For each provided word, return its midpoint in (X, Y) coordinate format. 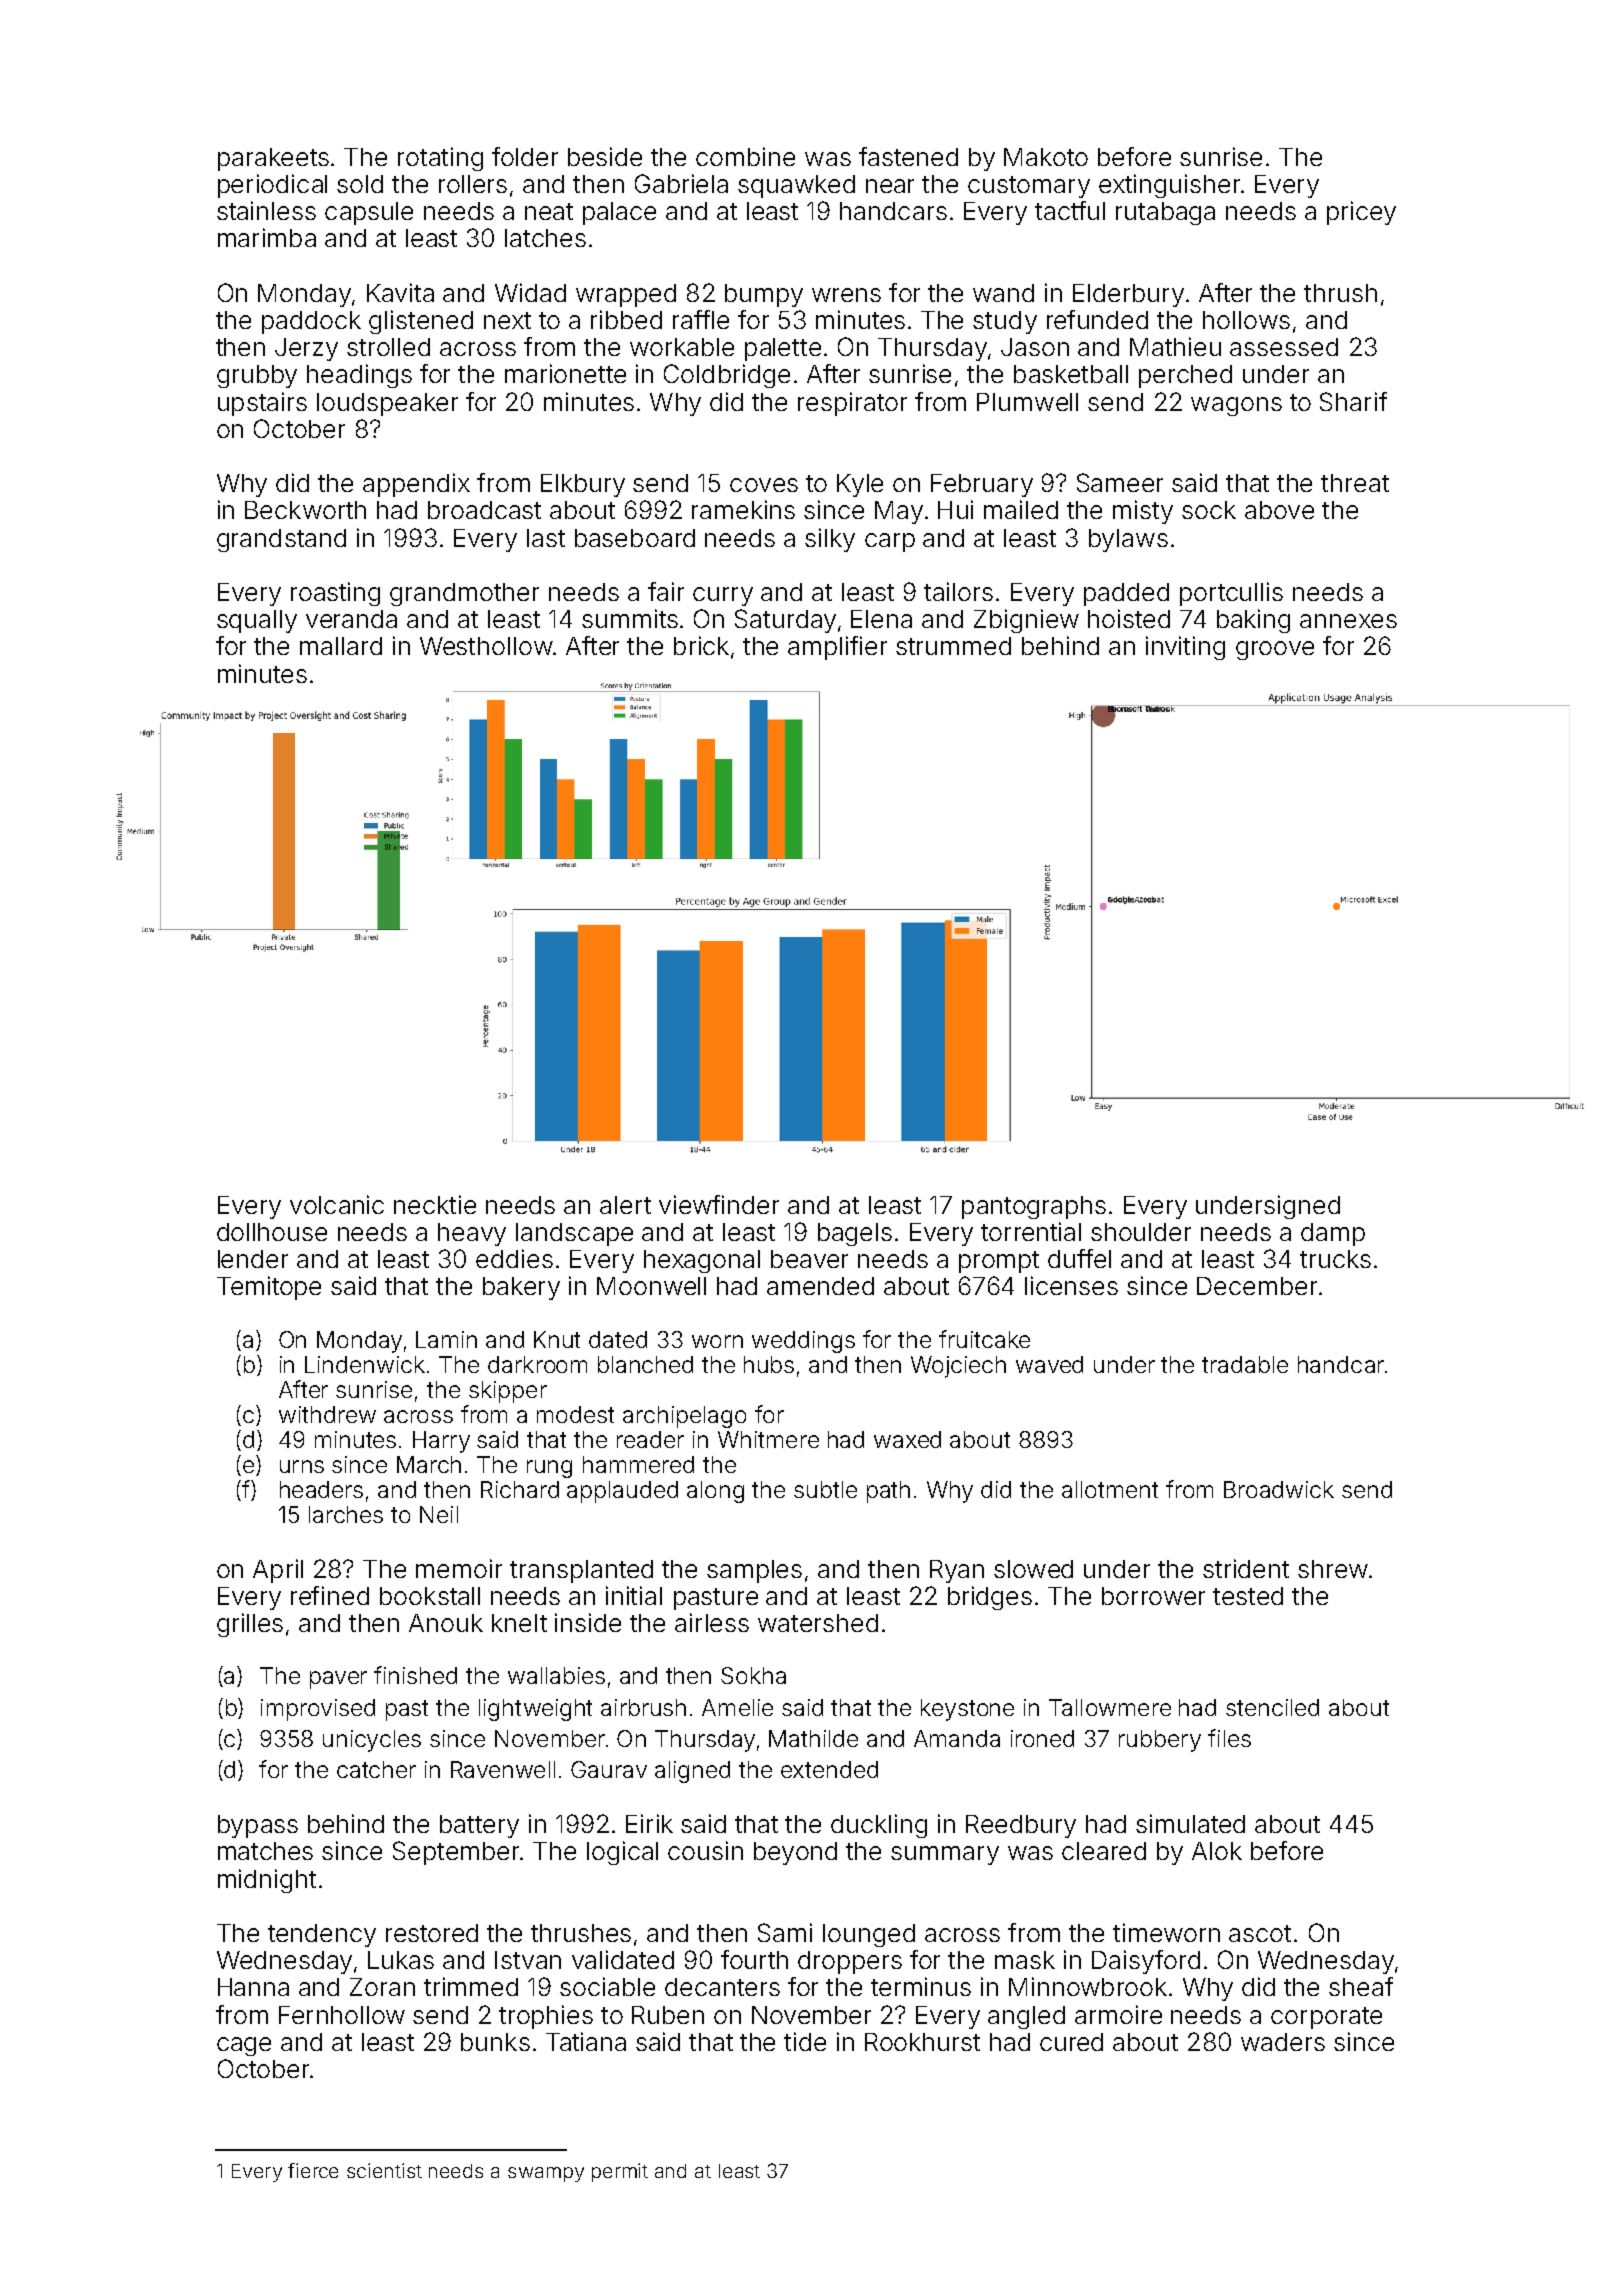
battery (479, 1826)
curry (723, 596)
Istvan (528, 1960)
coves (764, 485)
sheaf (1361, 1986)
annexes (1348, 621)
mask (1025, 1960)
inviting (1185, 648)
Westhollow (486, 646)
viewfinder (719, 1204)
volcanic (337, 1204)
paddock (311, 322)
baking (1253, 621)
